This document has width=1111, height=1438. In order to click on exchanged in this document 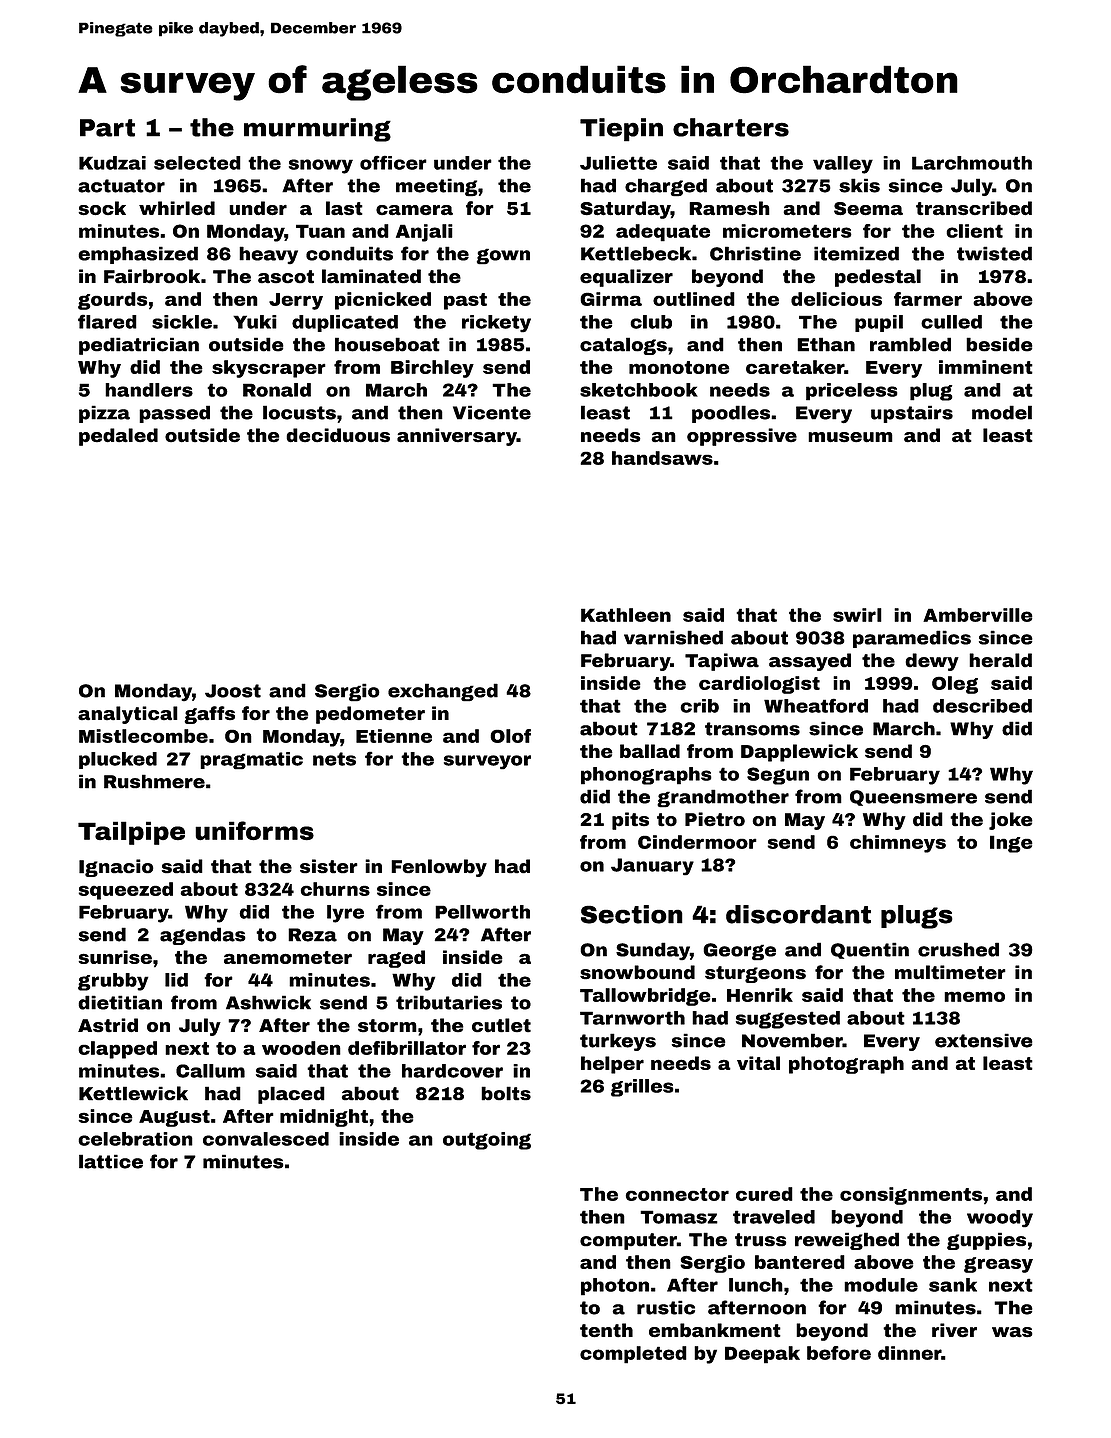, I will do `click(443, 692)`.
